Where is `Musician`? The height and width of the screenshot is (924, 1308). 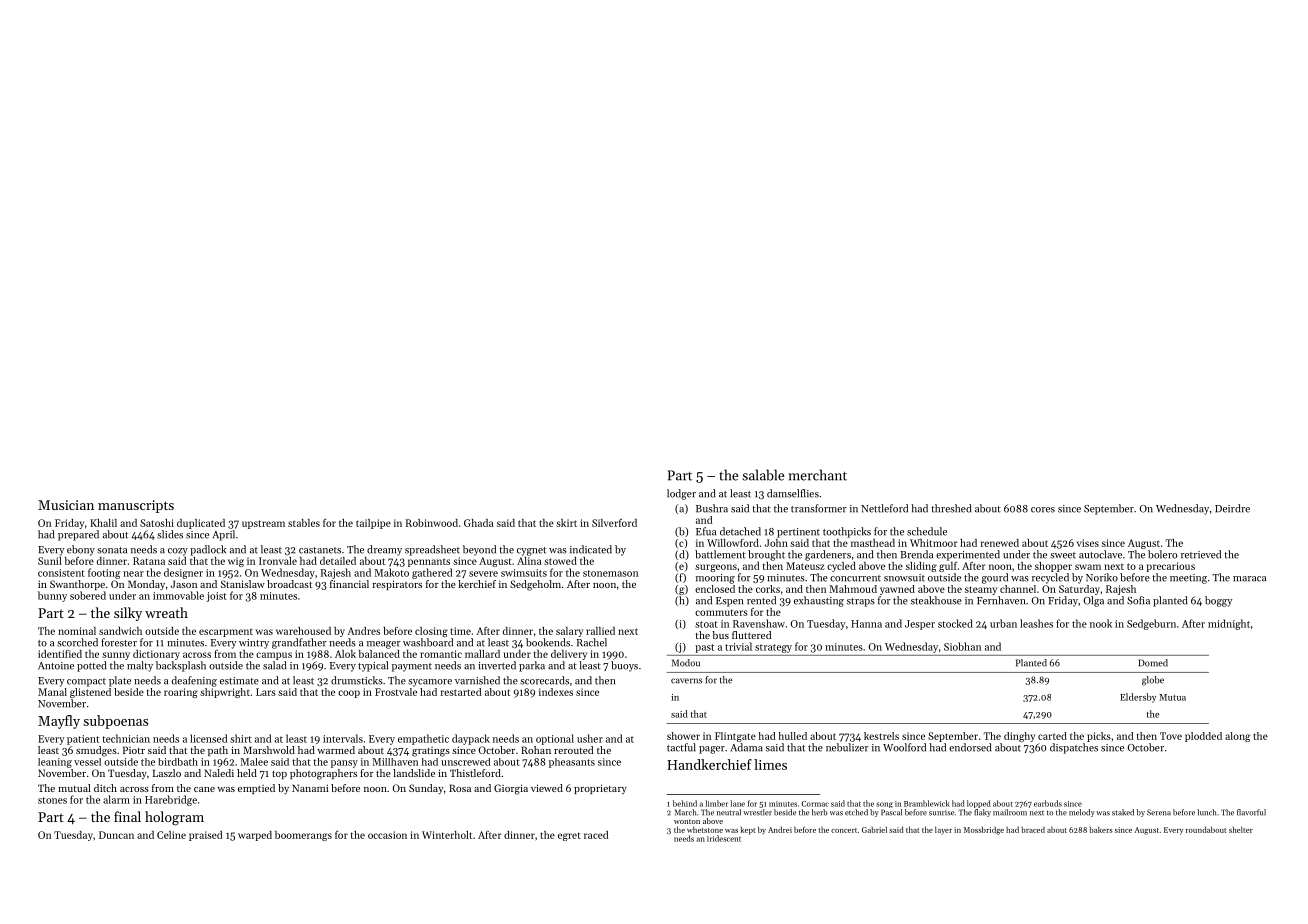
Musician is located at coordinates (66, 505).
